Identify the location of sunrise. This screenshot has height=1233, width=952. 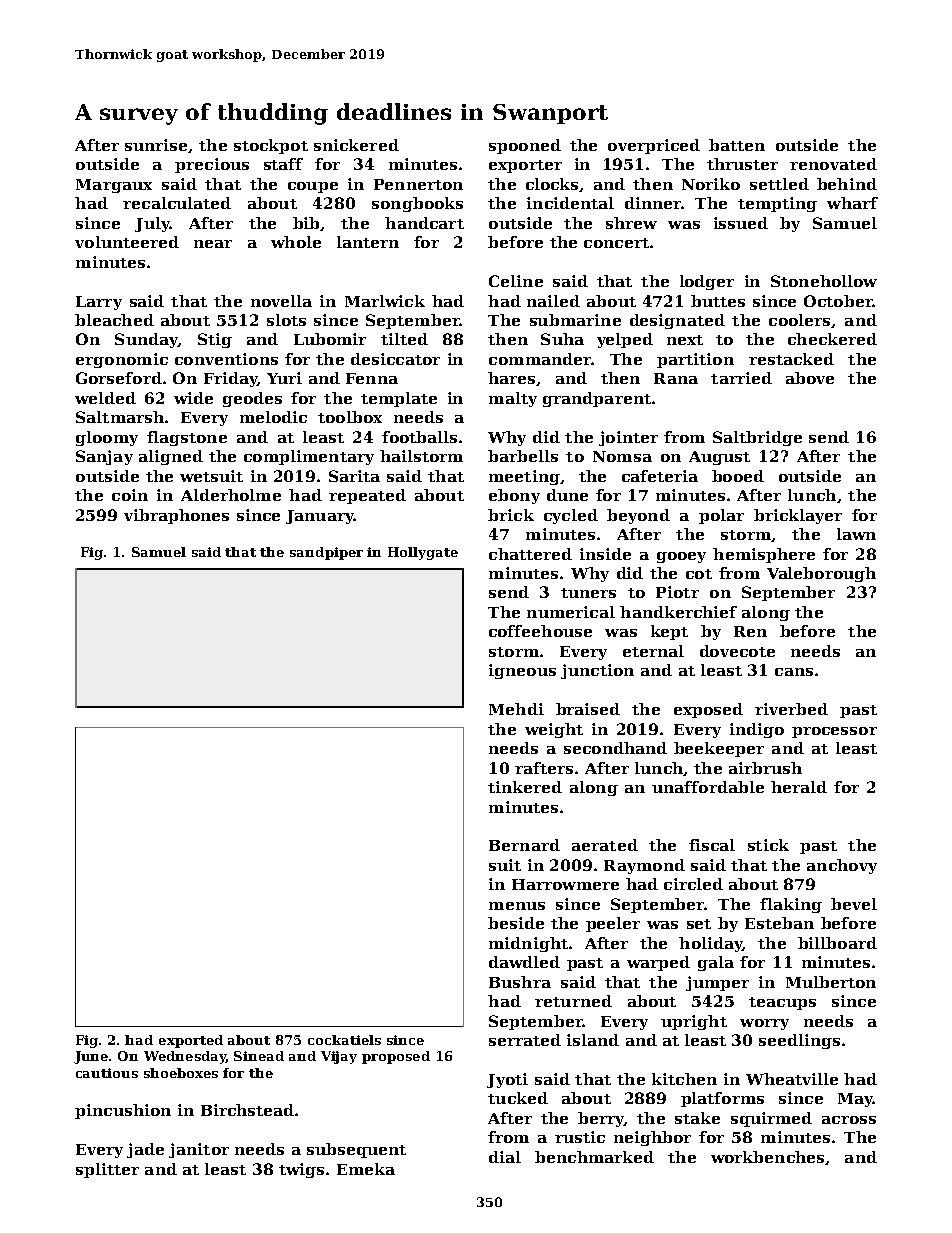
(156, 145).
